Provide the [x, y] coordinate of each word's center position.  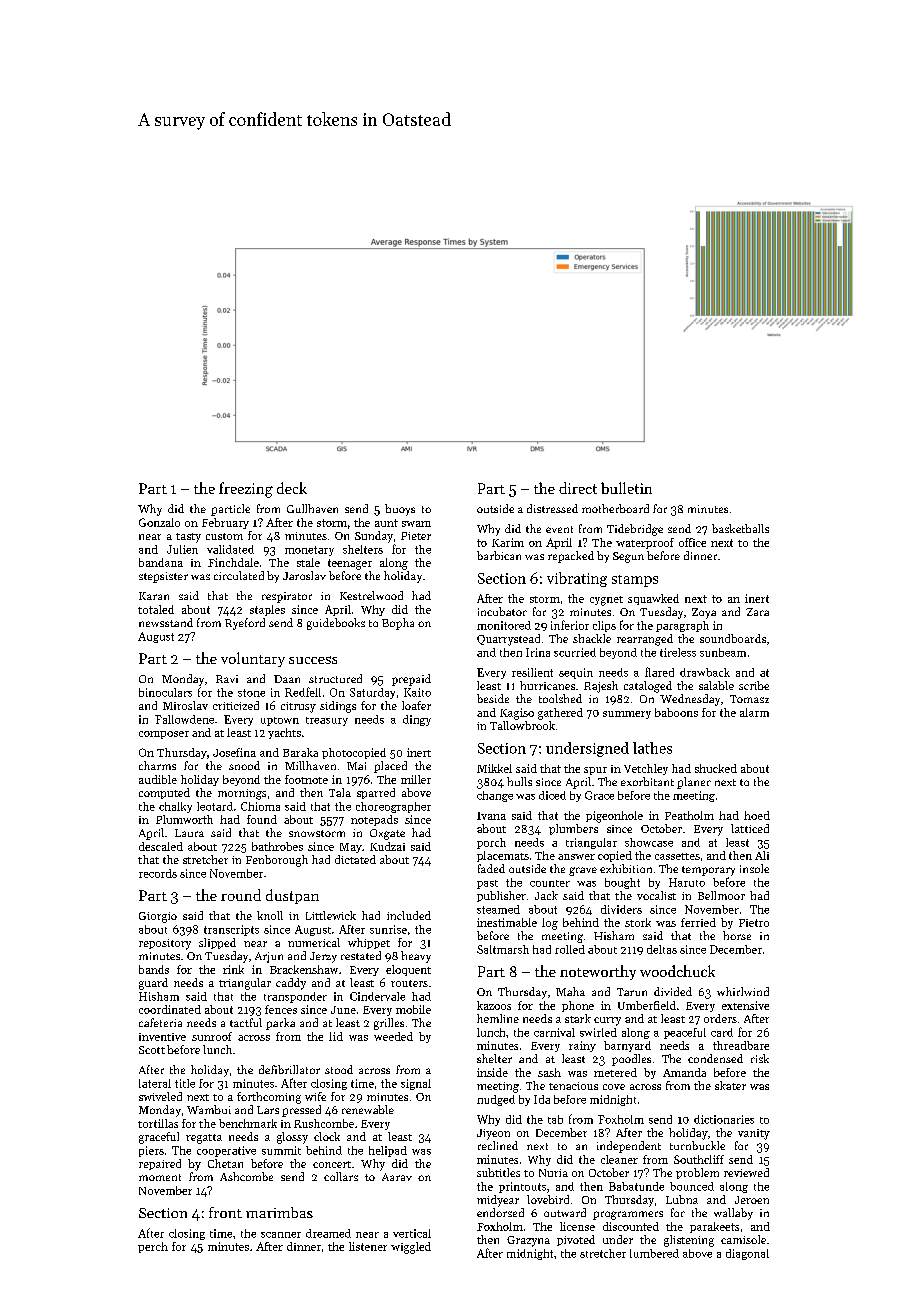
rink [233, 969]
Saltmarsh [503, 949]
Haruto [687, 882]
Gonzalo [159, 522]
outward [565, 1212]
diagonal [747, 1254]
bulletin [626, 488]
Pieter [416, 536]
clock [327, 1136]
